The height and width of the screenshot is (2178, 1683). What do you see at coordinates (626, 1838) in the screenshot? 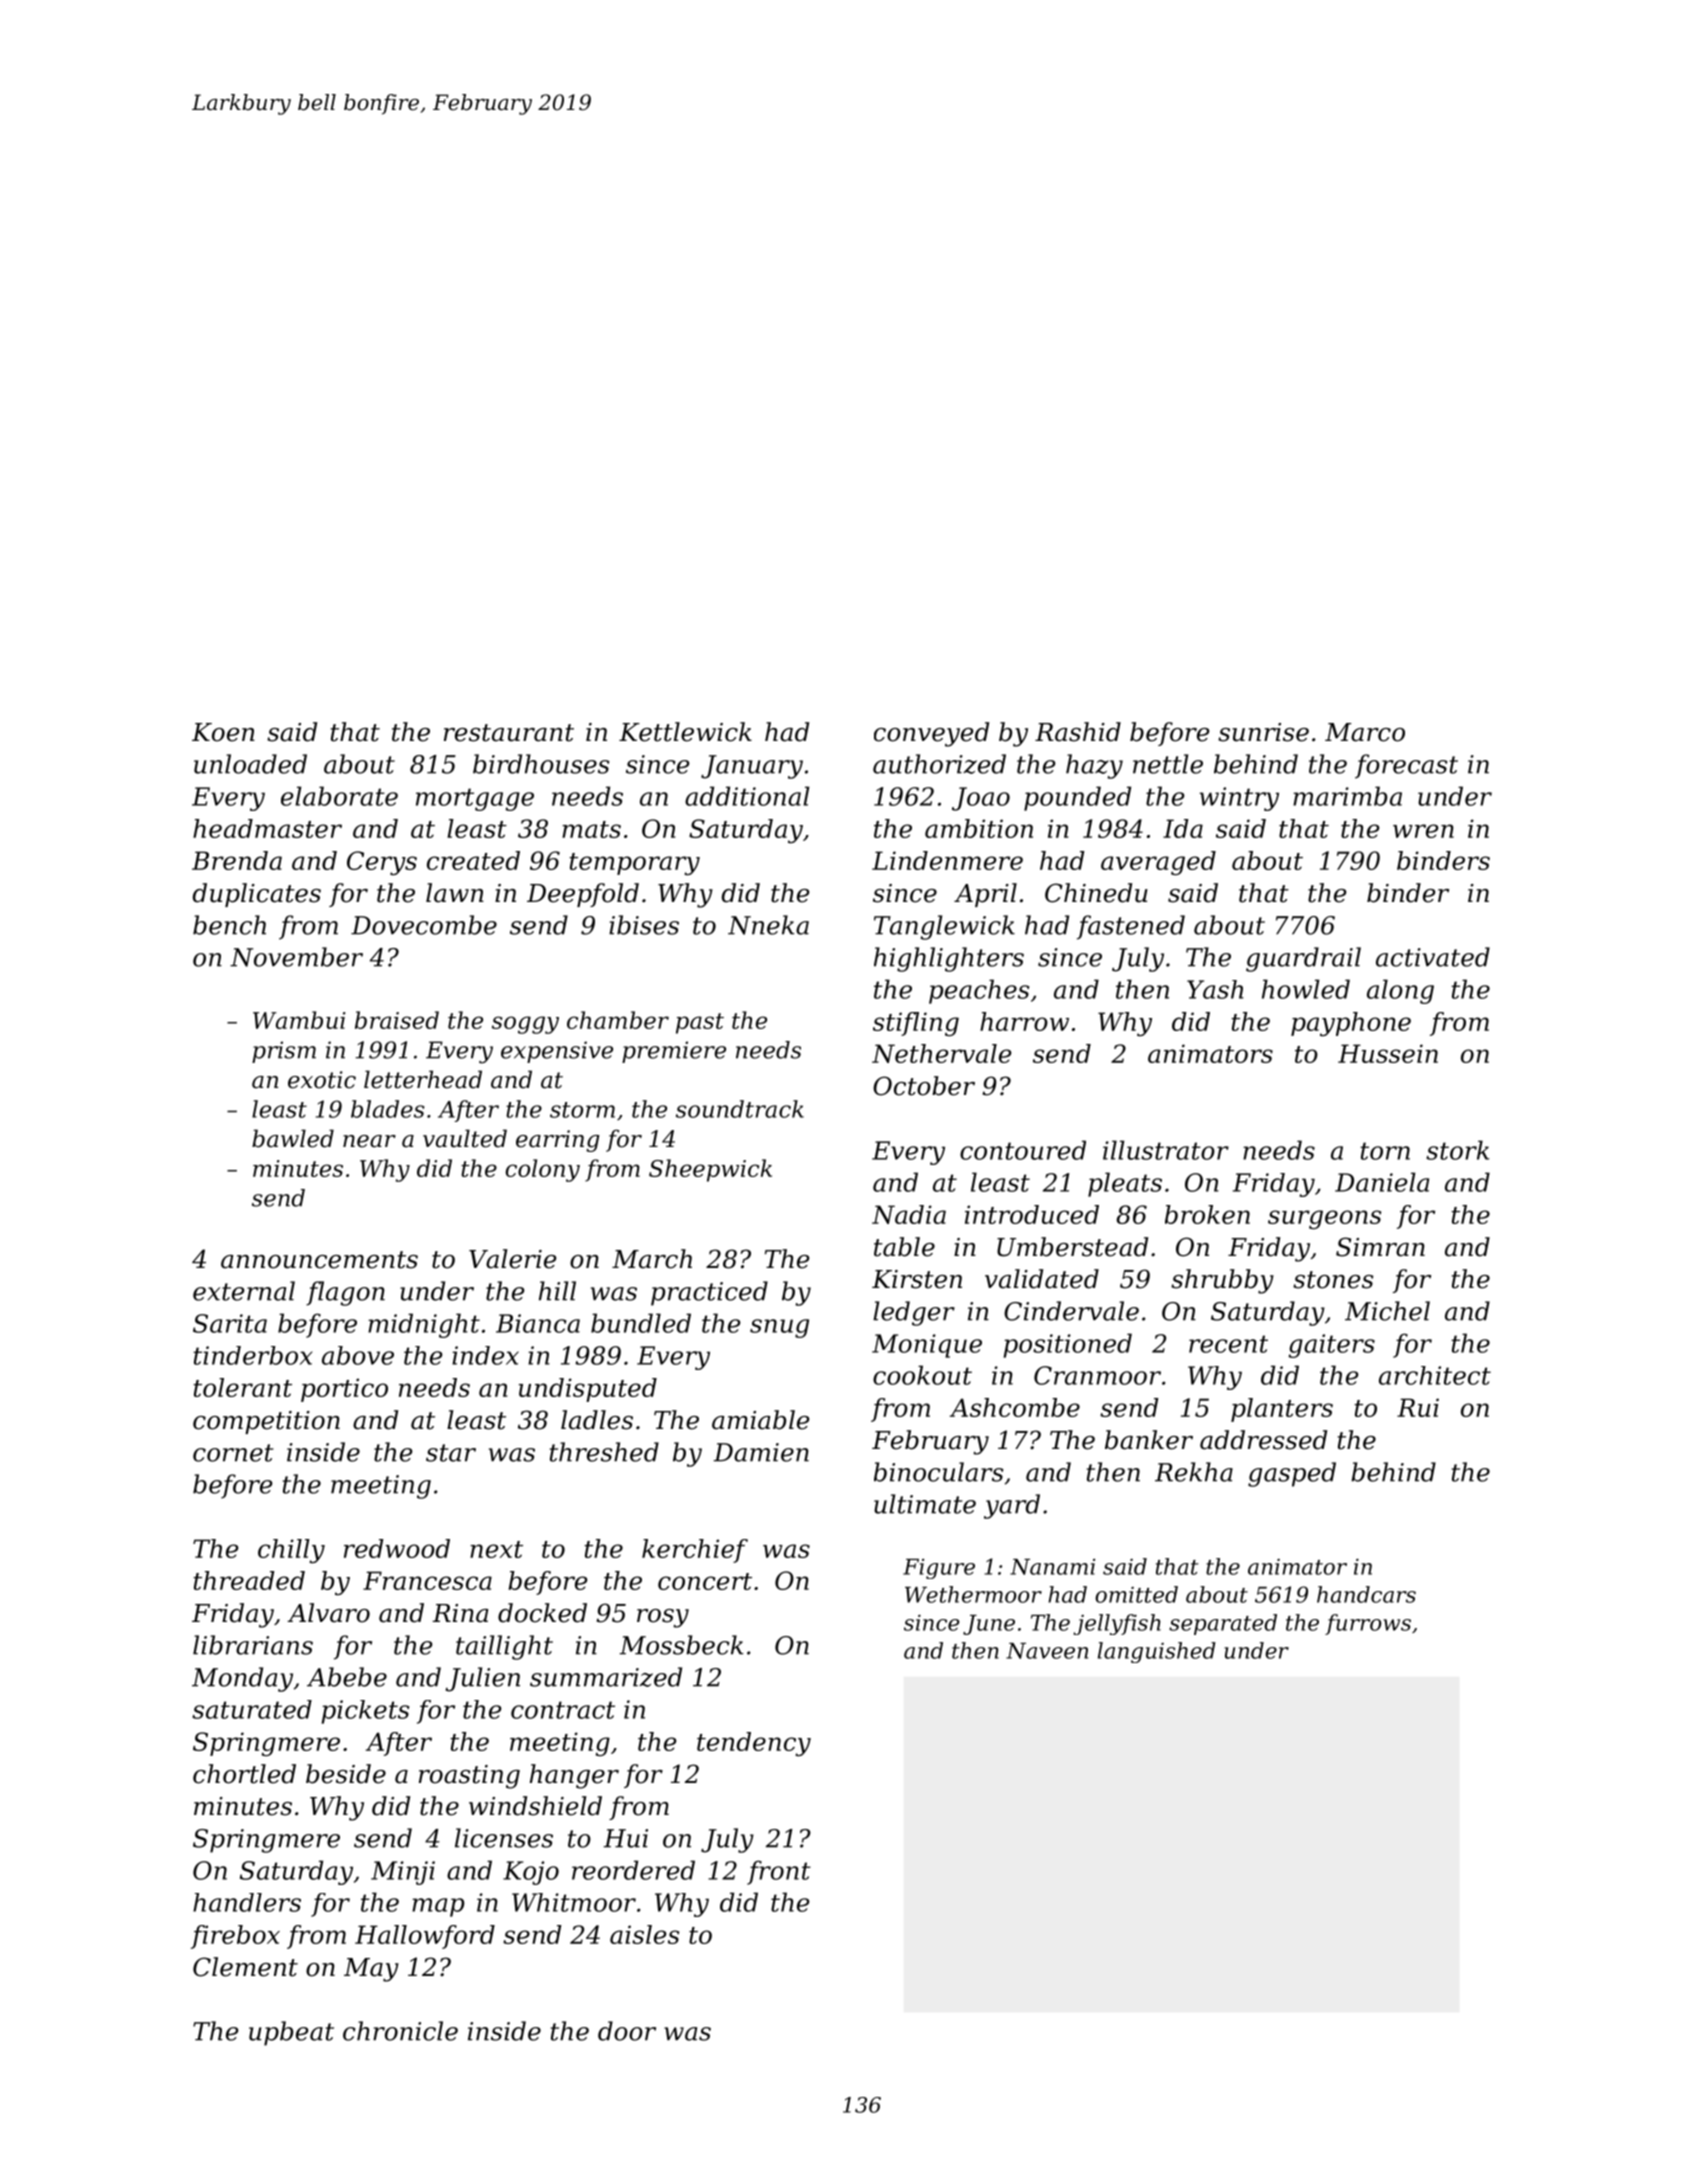
I see `Hui` at bounding box center [626, 1838].
